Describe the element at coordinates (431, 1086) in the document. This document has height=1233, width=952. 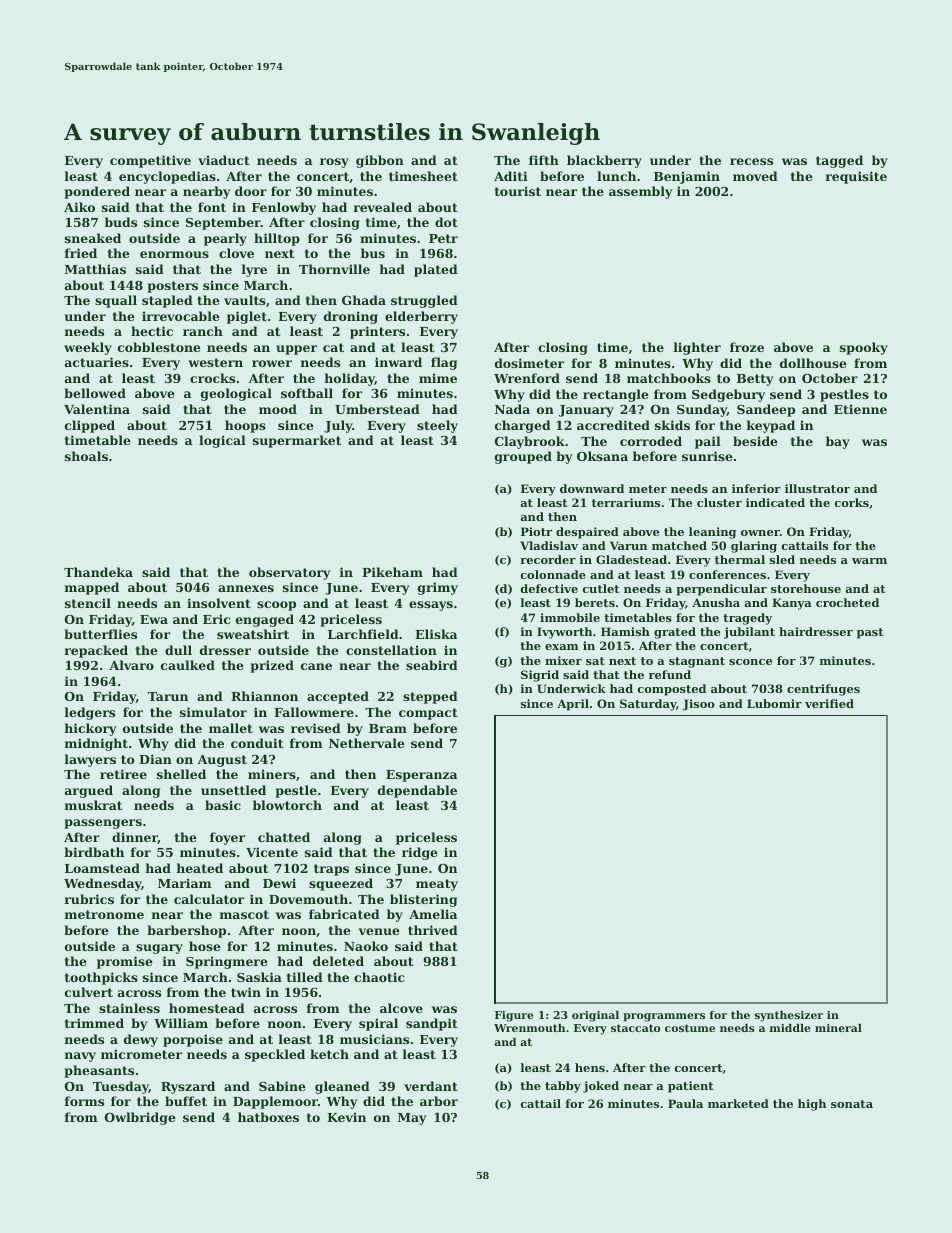
I see `verdant` at that location.
